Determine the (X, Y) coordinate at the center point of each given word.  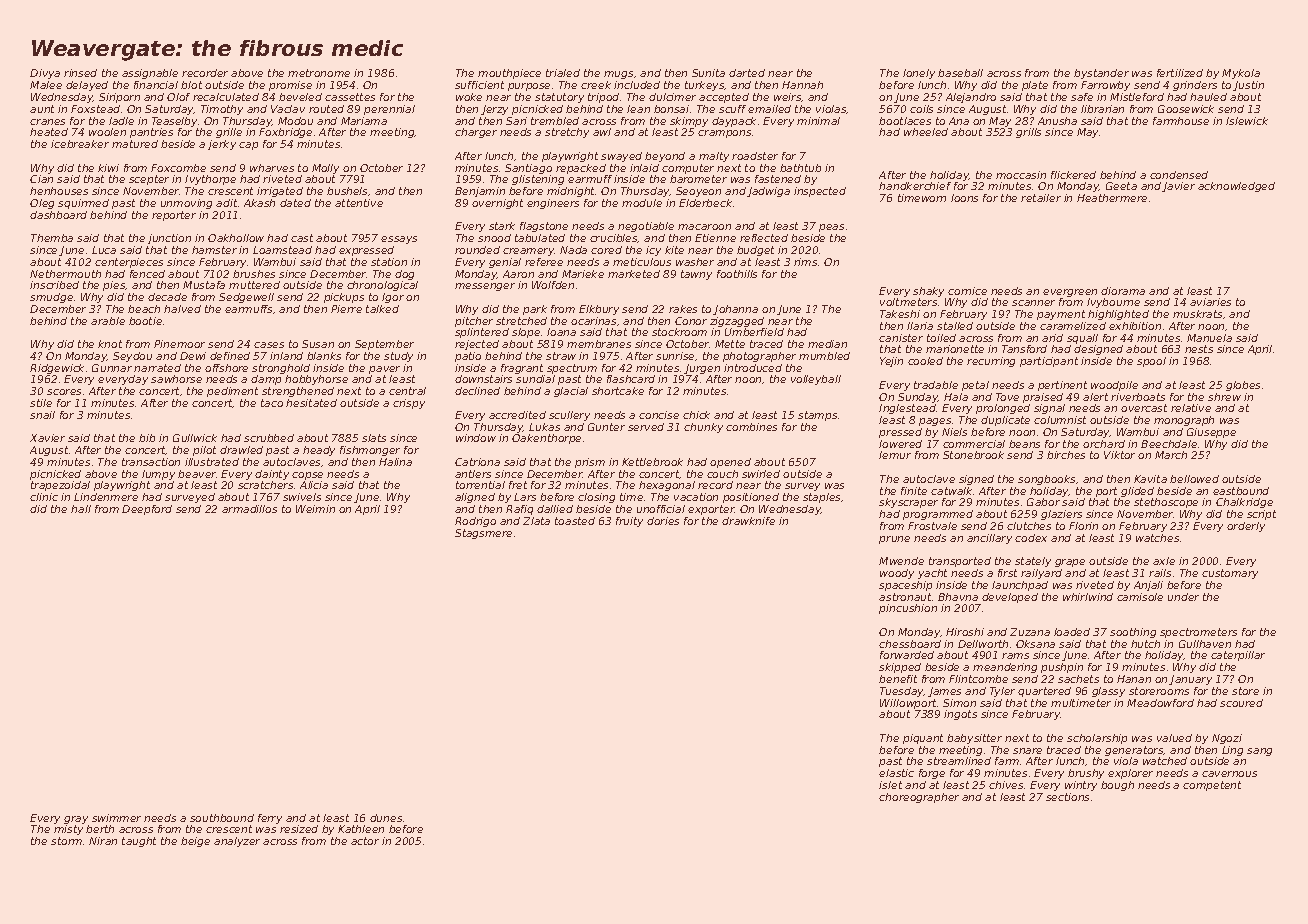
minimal (818, 121)
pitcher (474, 322)
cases (269, 345)
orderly (1246, 527)
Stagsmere (483, 534)
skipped (900, 668)
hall (81, 509)
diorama (1123, 291)
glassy (1108, 692)
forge (932, 774)
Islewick (1247, 121)
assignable (150, 74)
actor (365, 841)
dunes (386, 818)
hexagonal (667, 486)
